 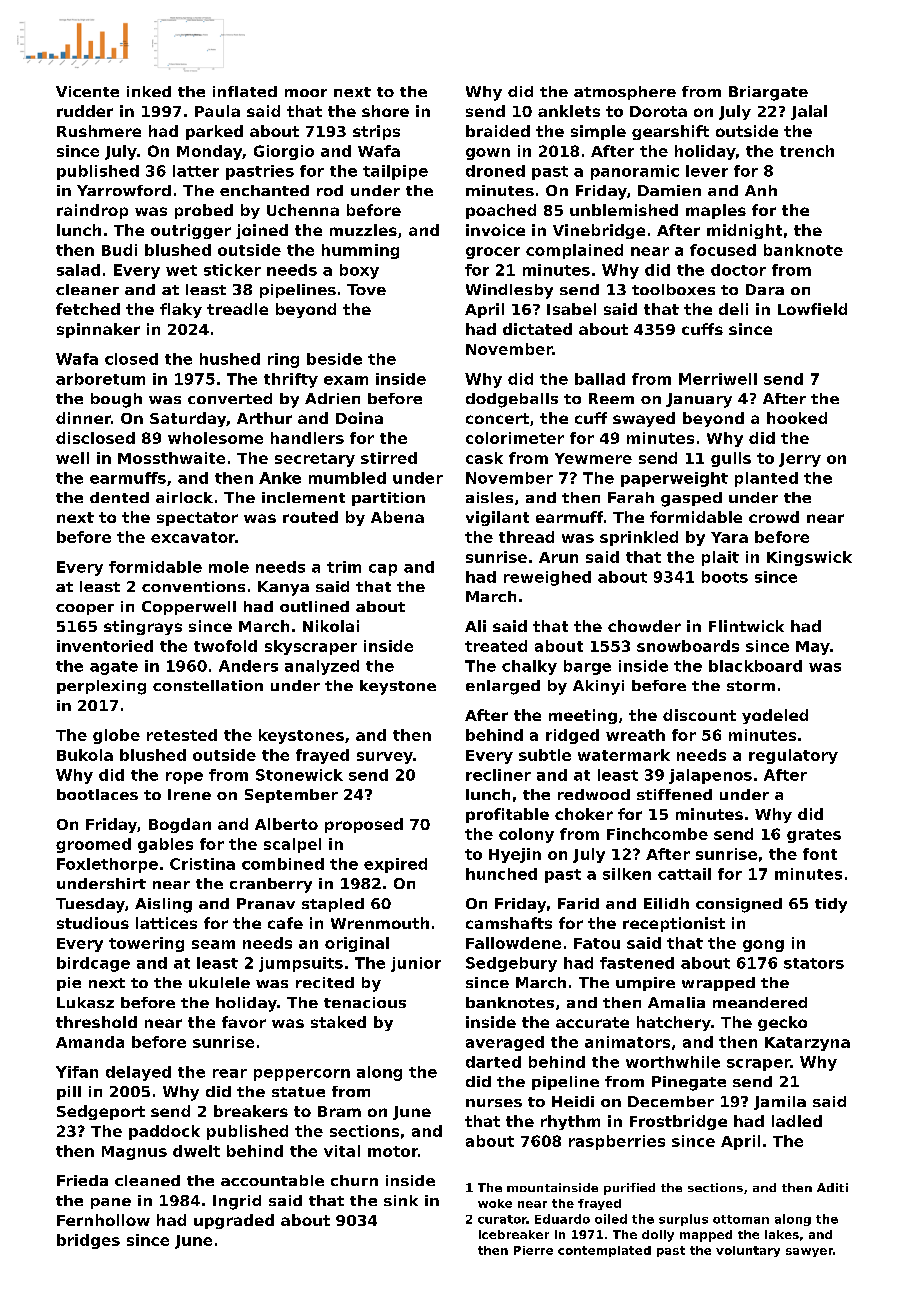 I want to click on midnight, so click(x=744, y=231).
